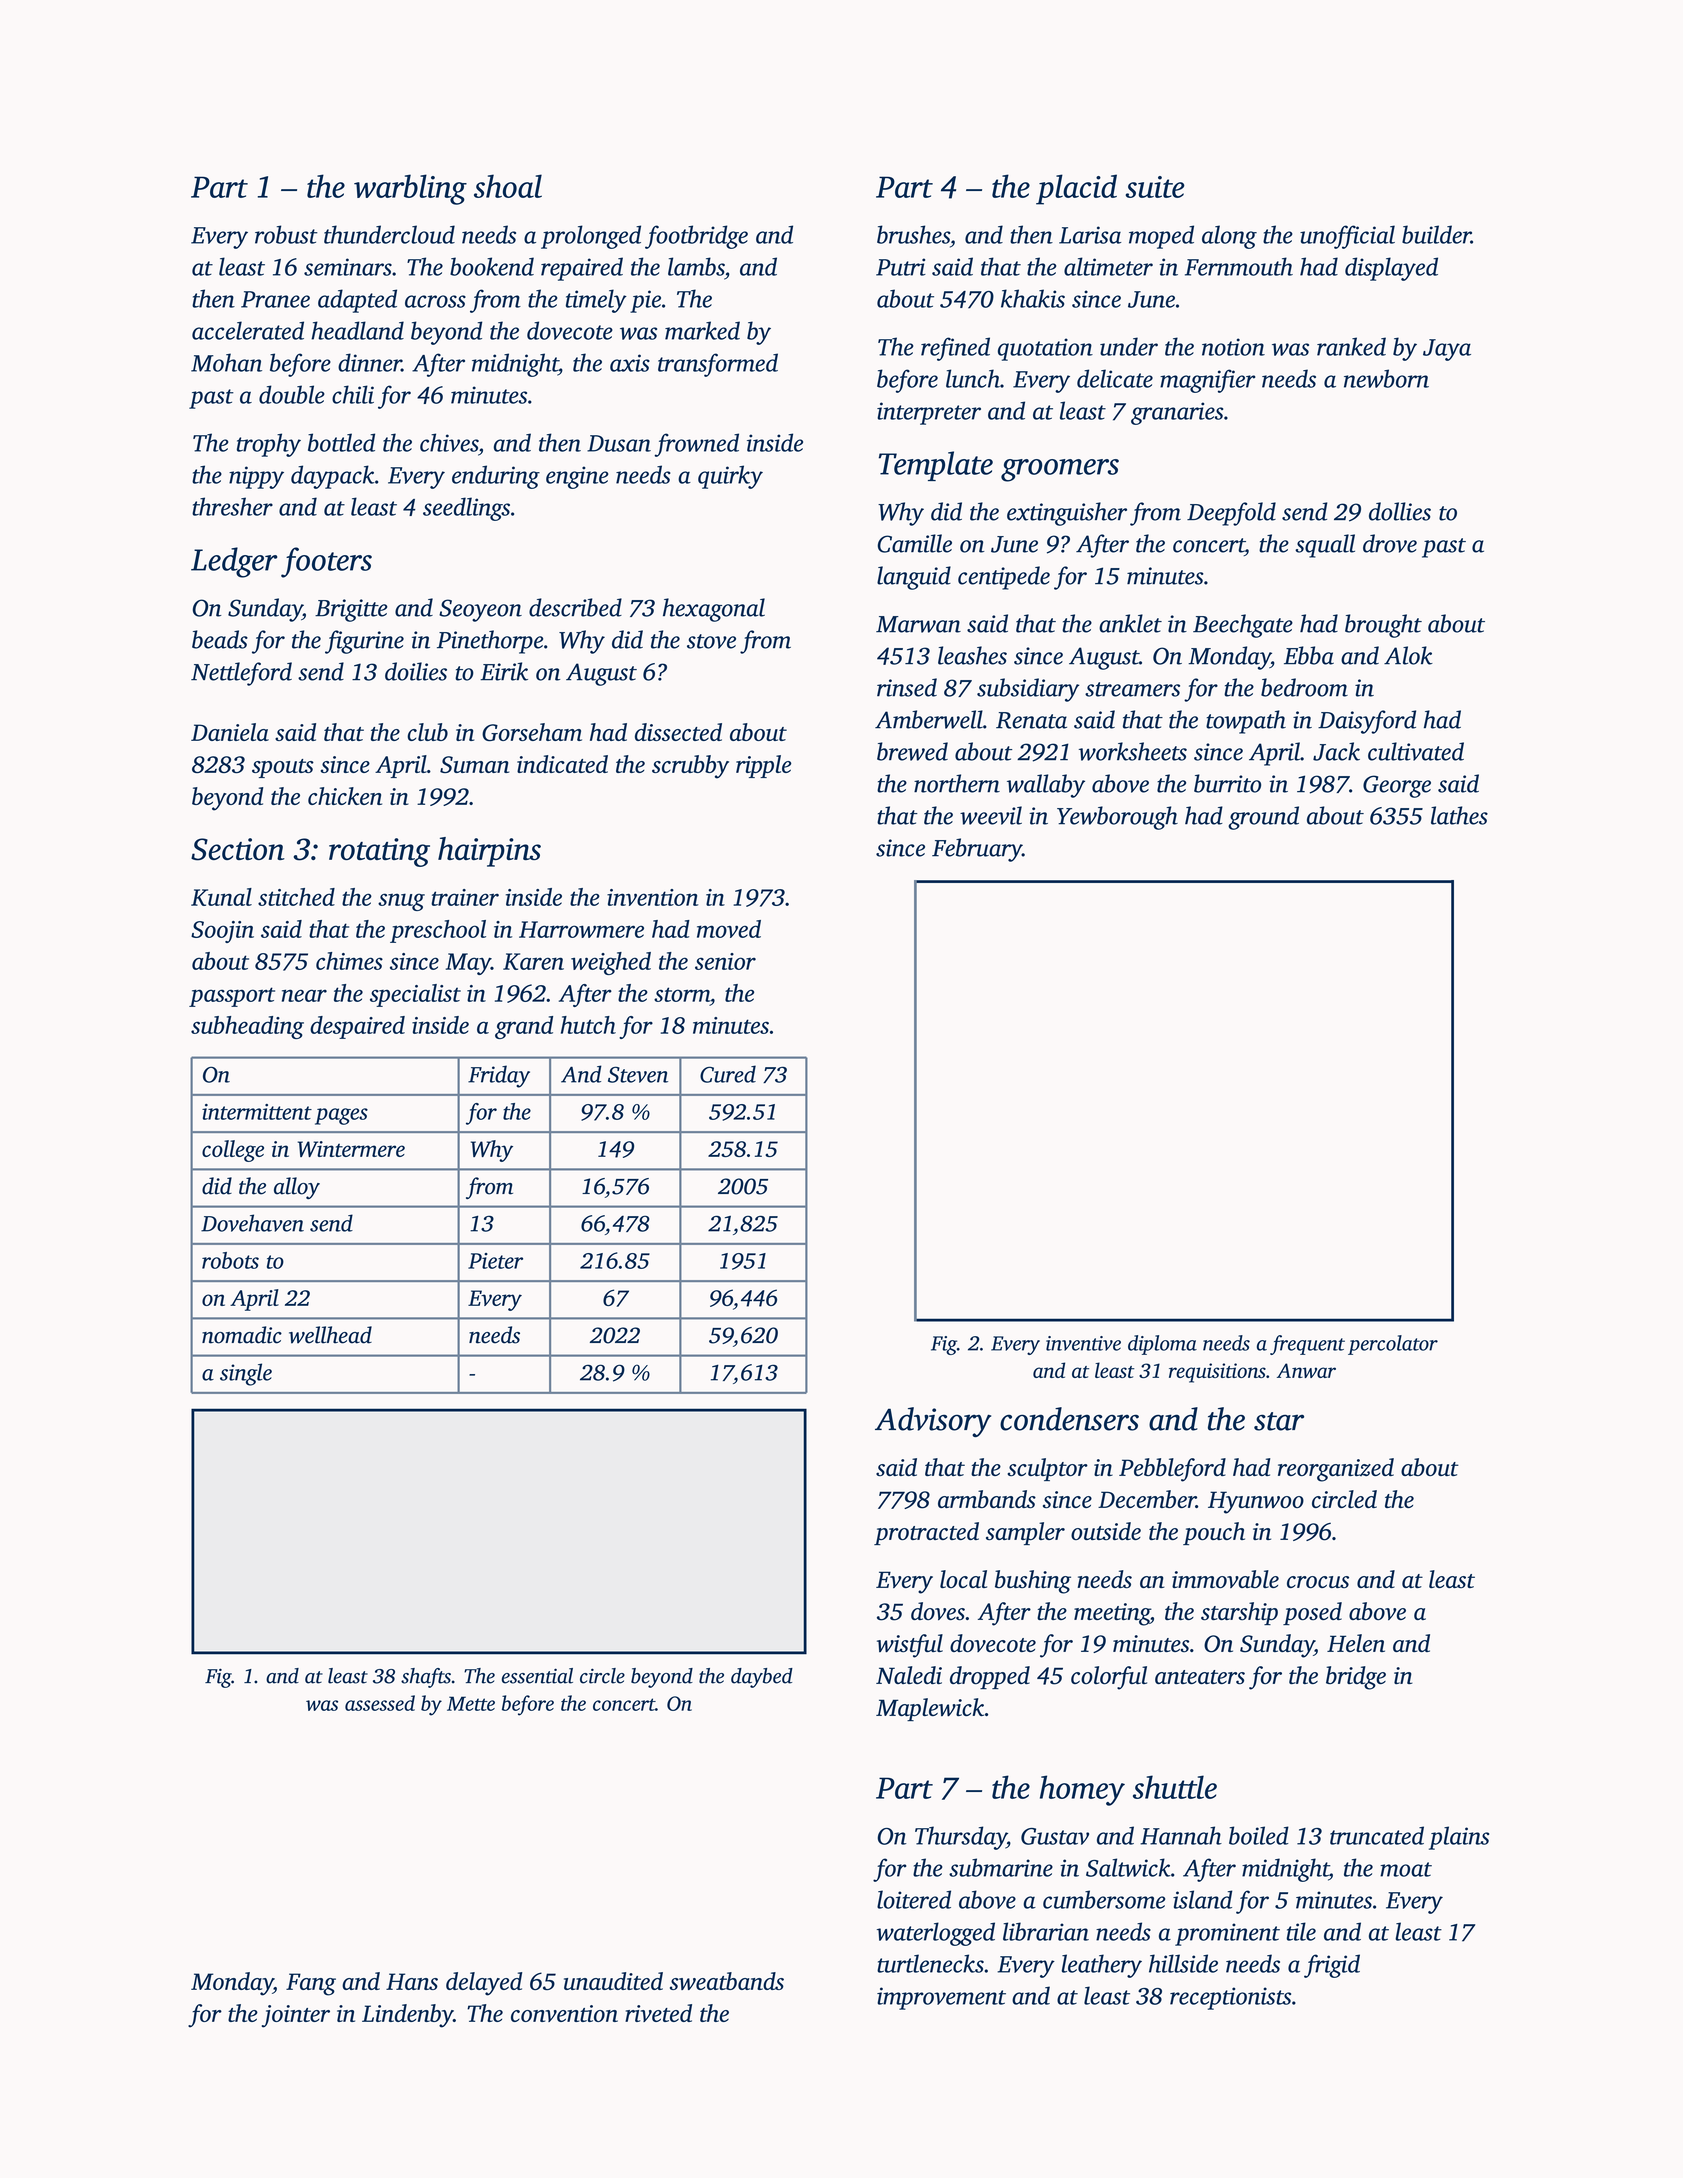 The width and height of the screenshot is (1683, 2178). Describe the element at coordinates (1233, 347) in the screenshot. I see `notion` at that location.
